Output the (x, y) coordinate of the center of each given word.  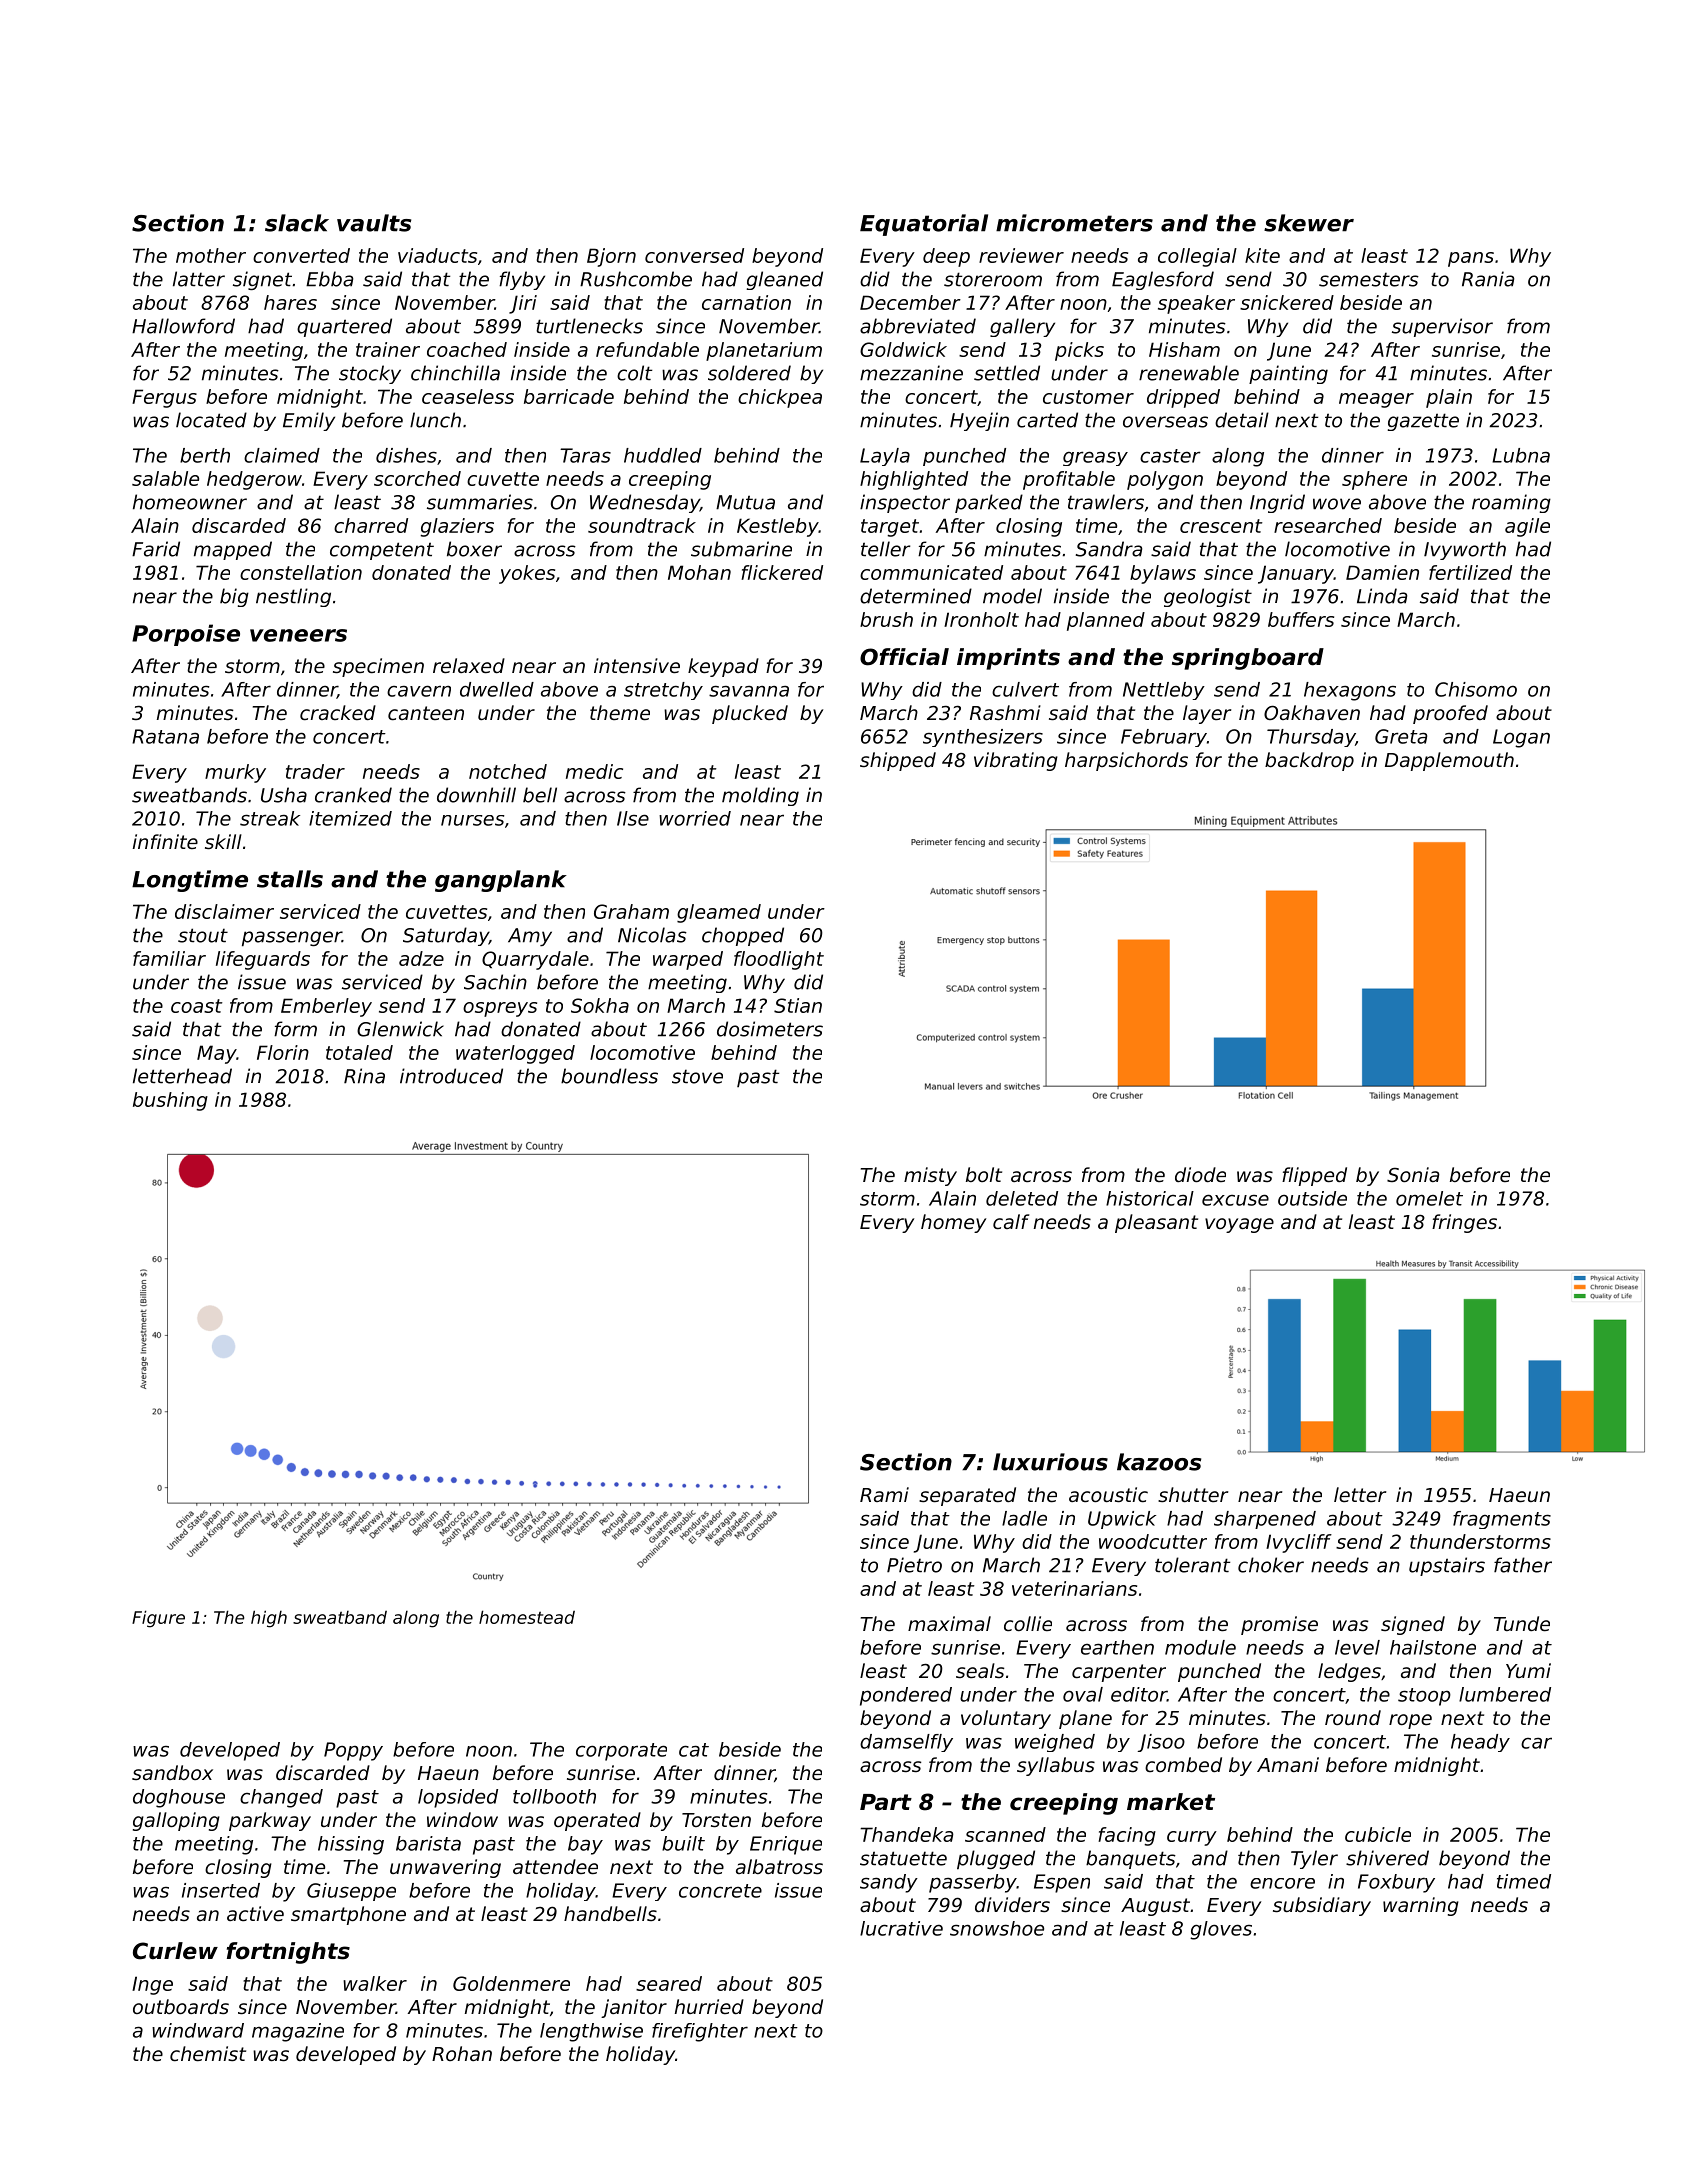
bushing (170, 1101)
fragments (1502, 1520)
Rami (884, 1494)
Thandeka (907, 1834)
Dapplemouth (1449, 761)
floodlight (779, 960)
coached (467, 349)
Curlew (175, 1951)
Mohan (699, 572)
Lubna (1521, 455)
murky (235, 773)
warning (1421, 1906)
